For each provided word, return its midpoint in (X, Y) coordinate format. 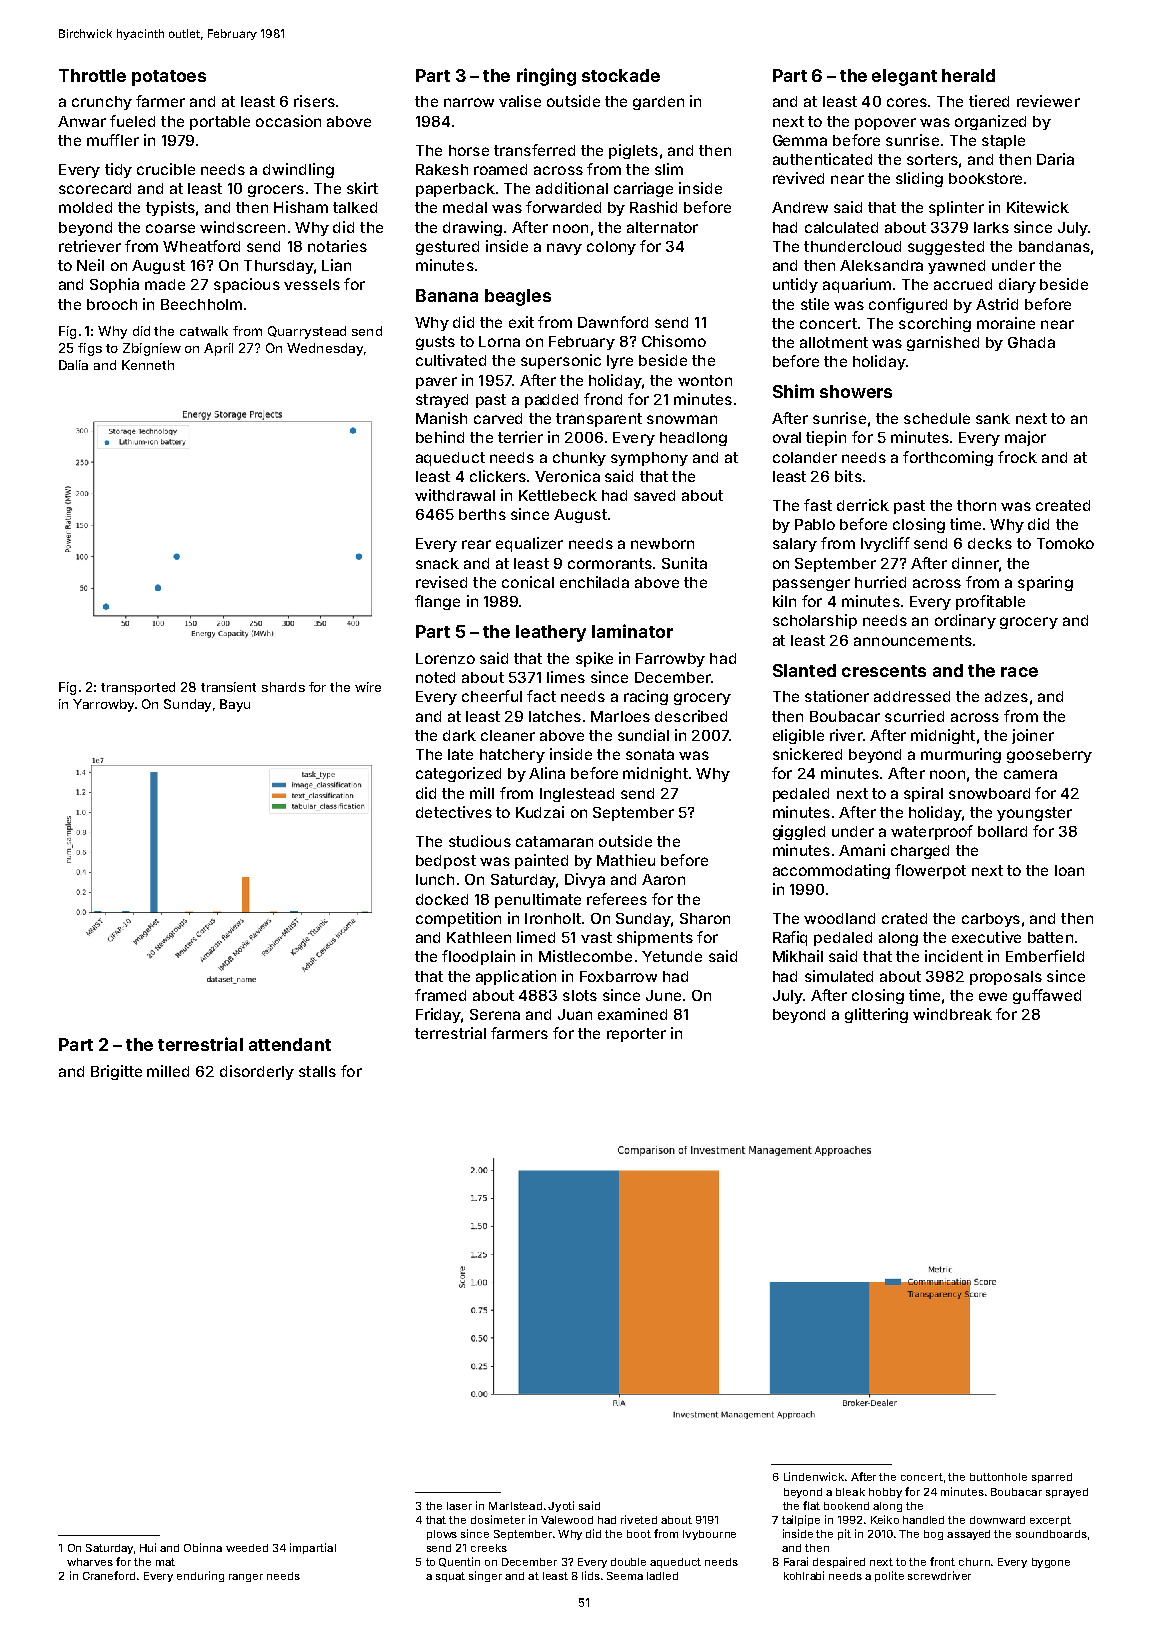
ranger (246, 1578)
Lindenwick (814, 1476)
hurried (880, 582)
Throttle (92, 75)
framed (440, 995)
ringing (546, 77)
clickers (498, 476)
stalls (317, 1071)
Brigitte (116, 1072)
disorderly (257, 1072)
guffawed (1047, 996)
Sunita (684, 563)
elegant (904, 77)
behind (440, 437)
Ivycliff (885, 544)
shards (283, 687)
